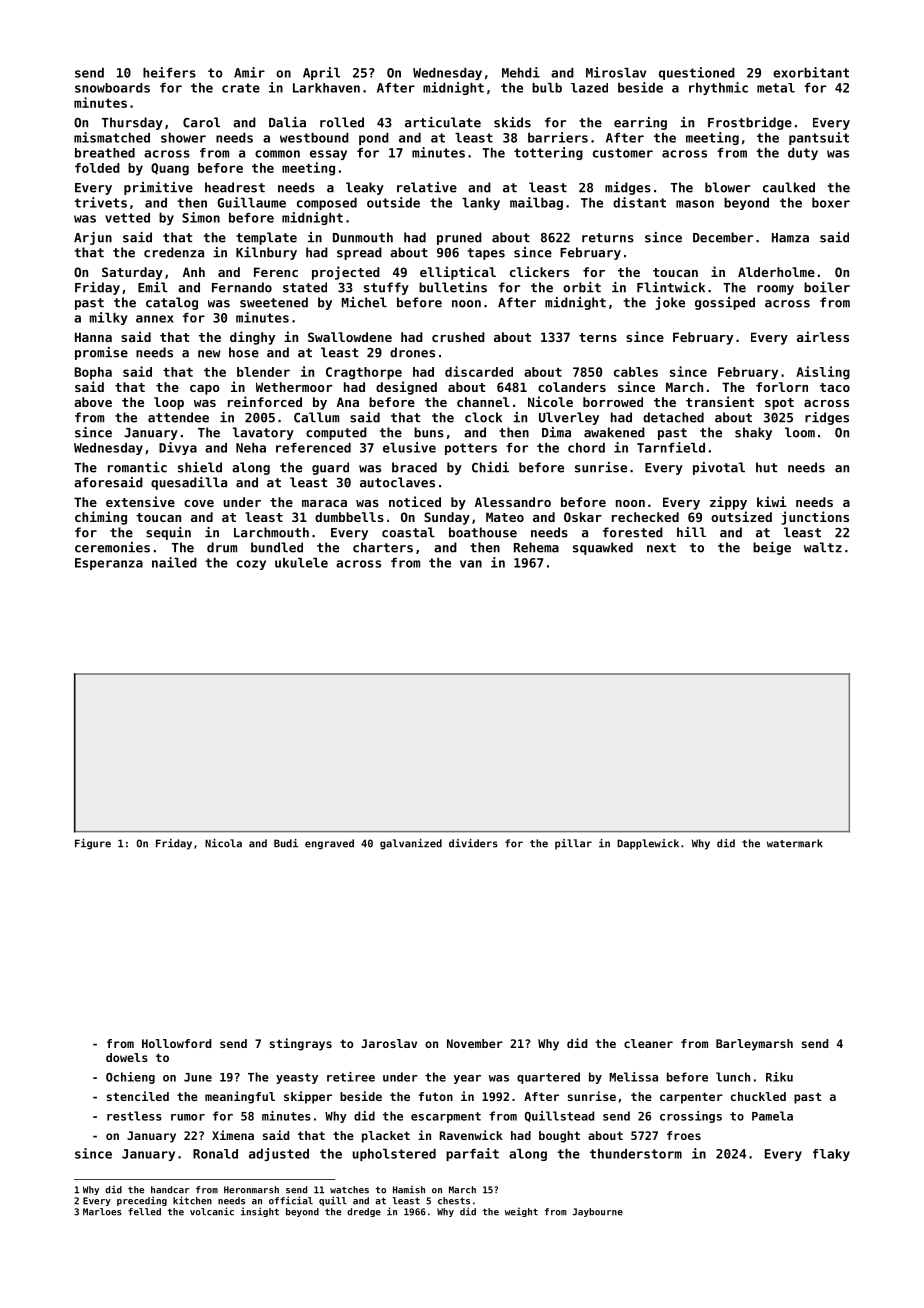  What do you see at coordinates (212, 1211) in the page?
I see `volcanic` at bounding box center [212, 1211].
